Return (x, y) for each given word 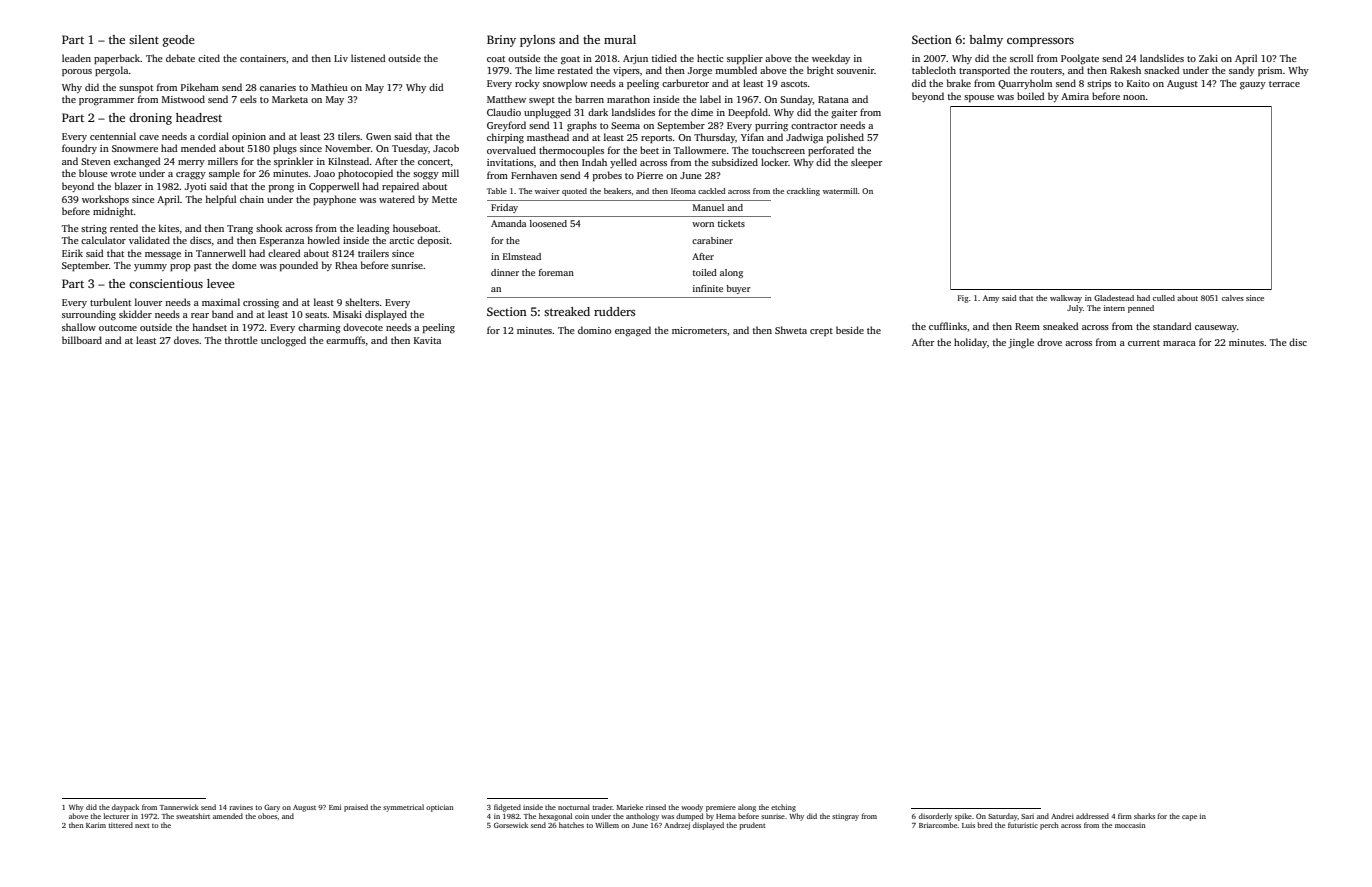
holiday (970, 343)
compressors (1040, 42)
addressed (1092, 816)
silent (144, 39)
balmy (986, 41)
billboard (82, 340)
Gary (272, 808)
